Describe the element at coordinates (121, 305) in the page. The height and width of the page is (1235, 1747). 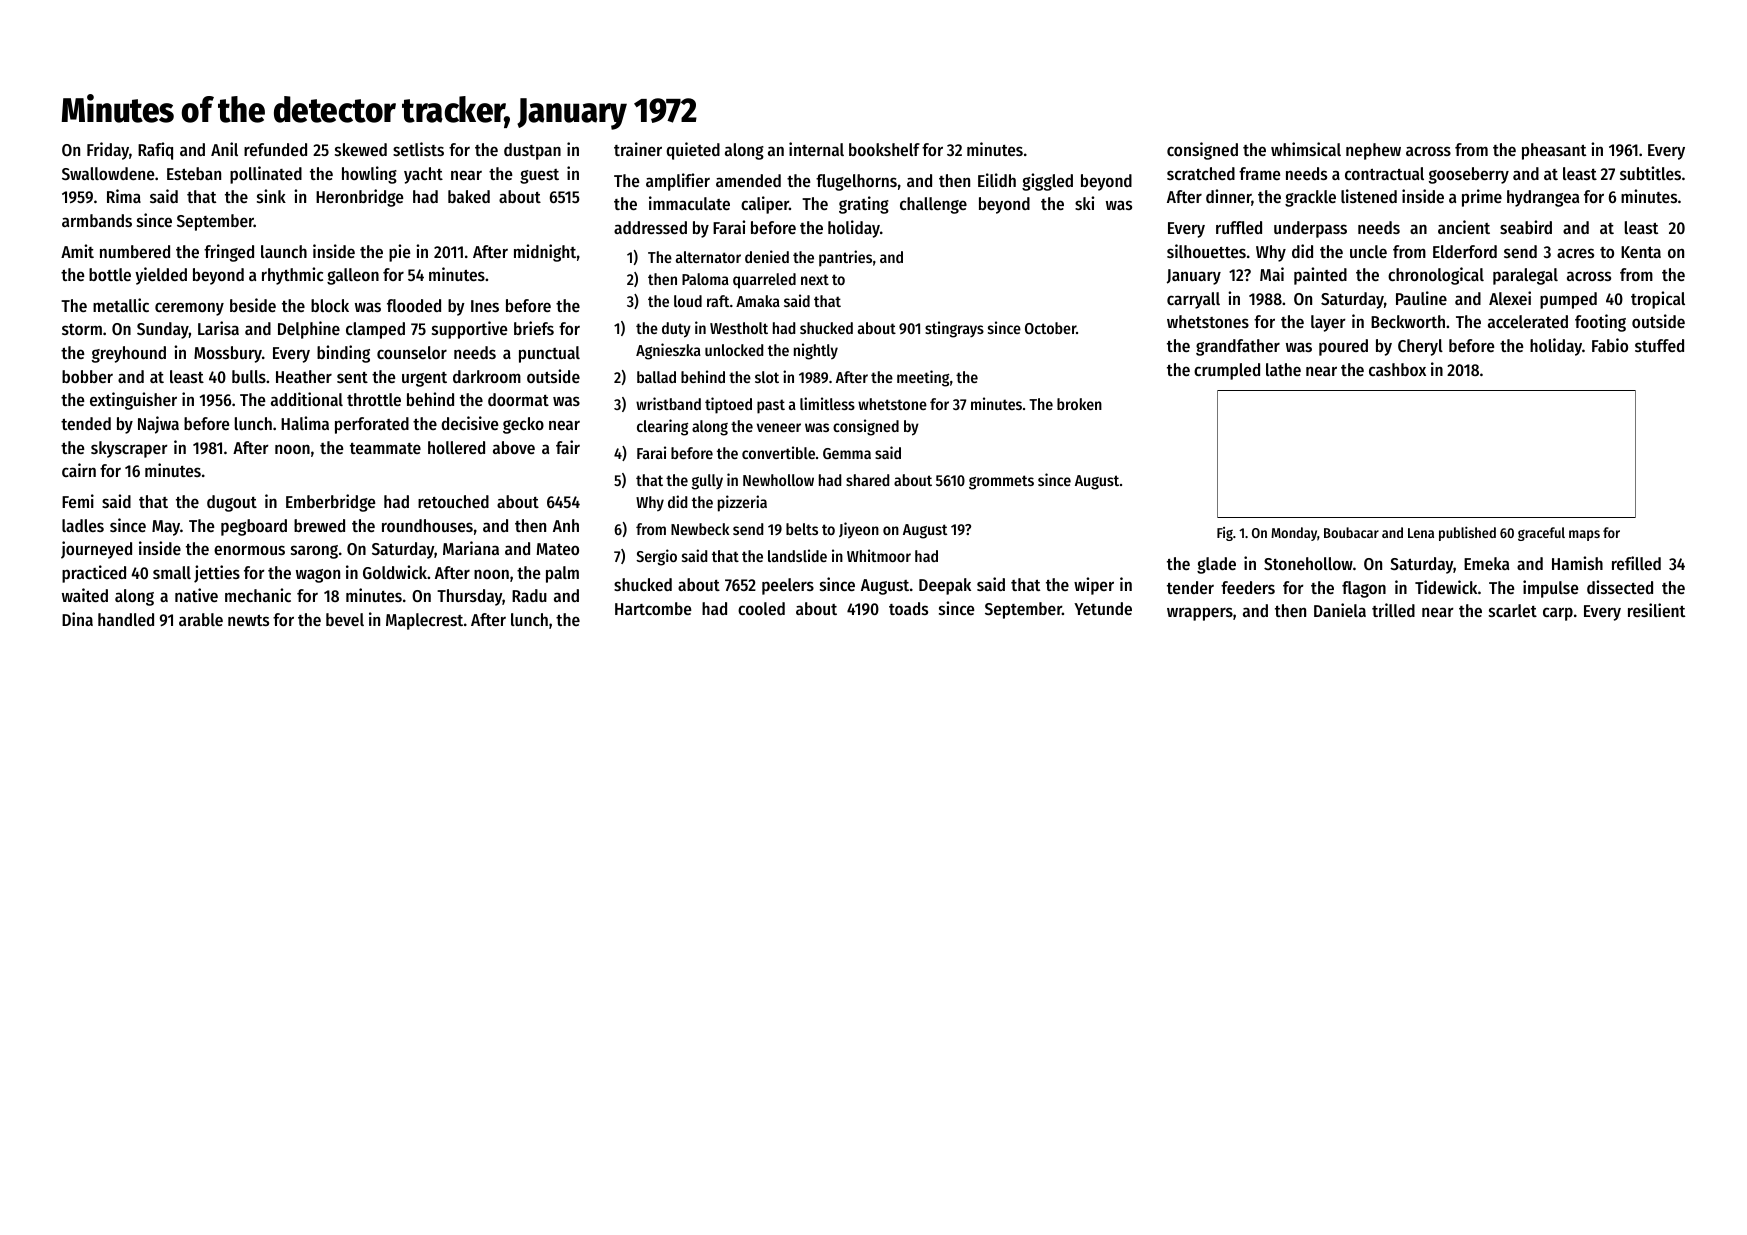
I see `metallic` at that location.
